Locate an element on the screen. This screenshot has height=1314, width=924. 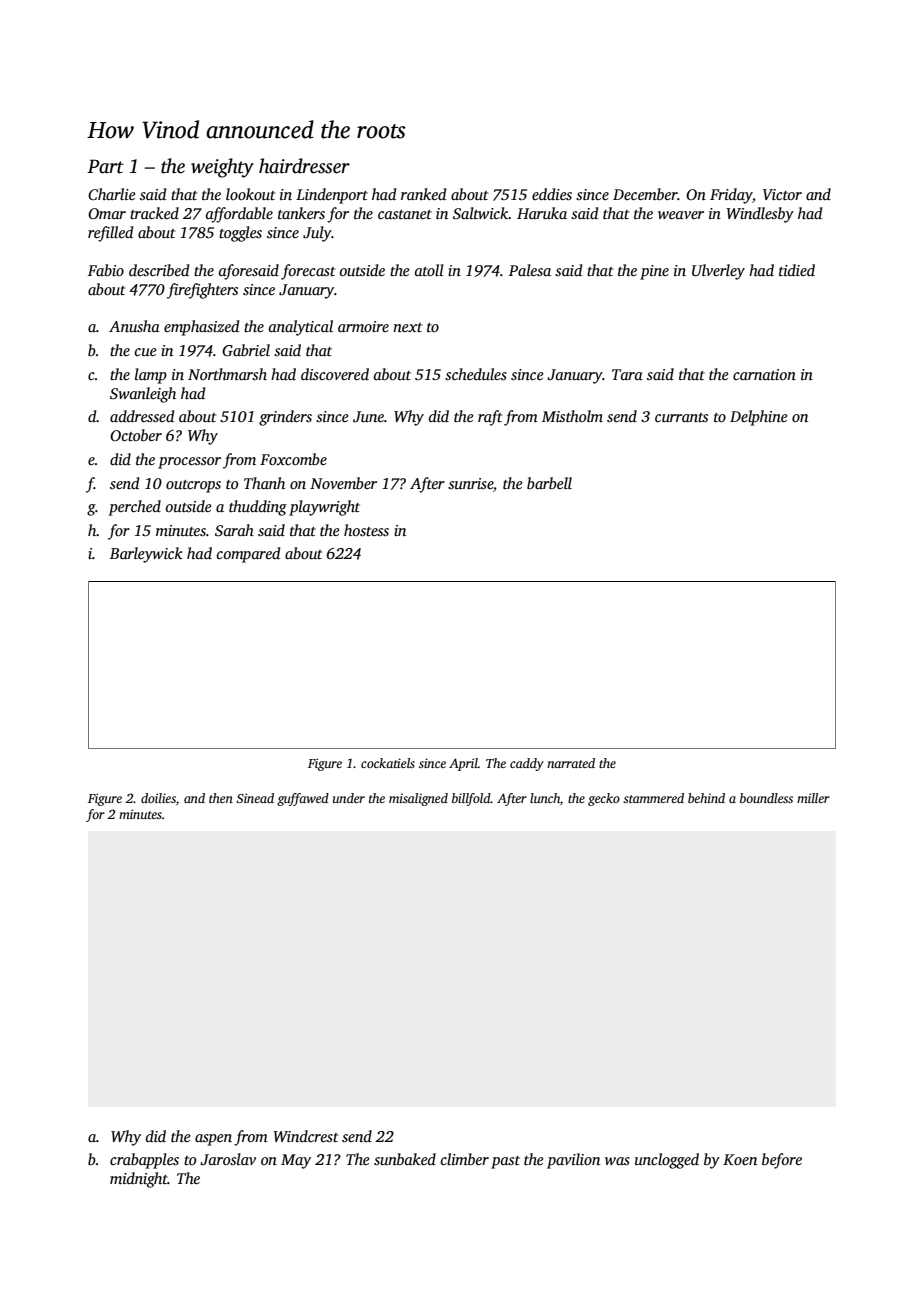
Sarah is located at coordinates (234, 530).
